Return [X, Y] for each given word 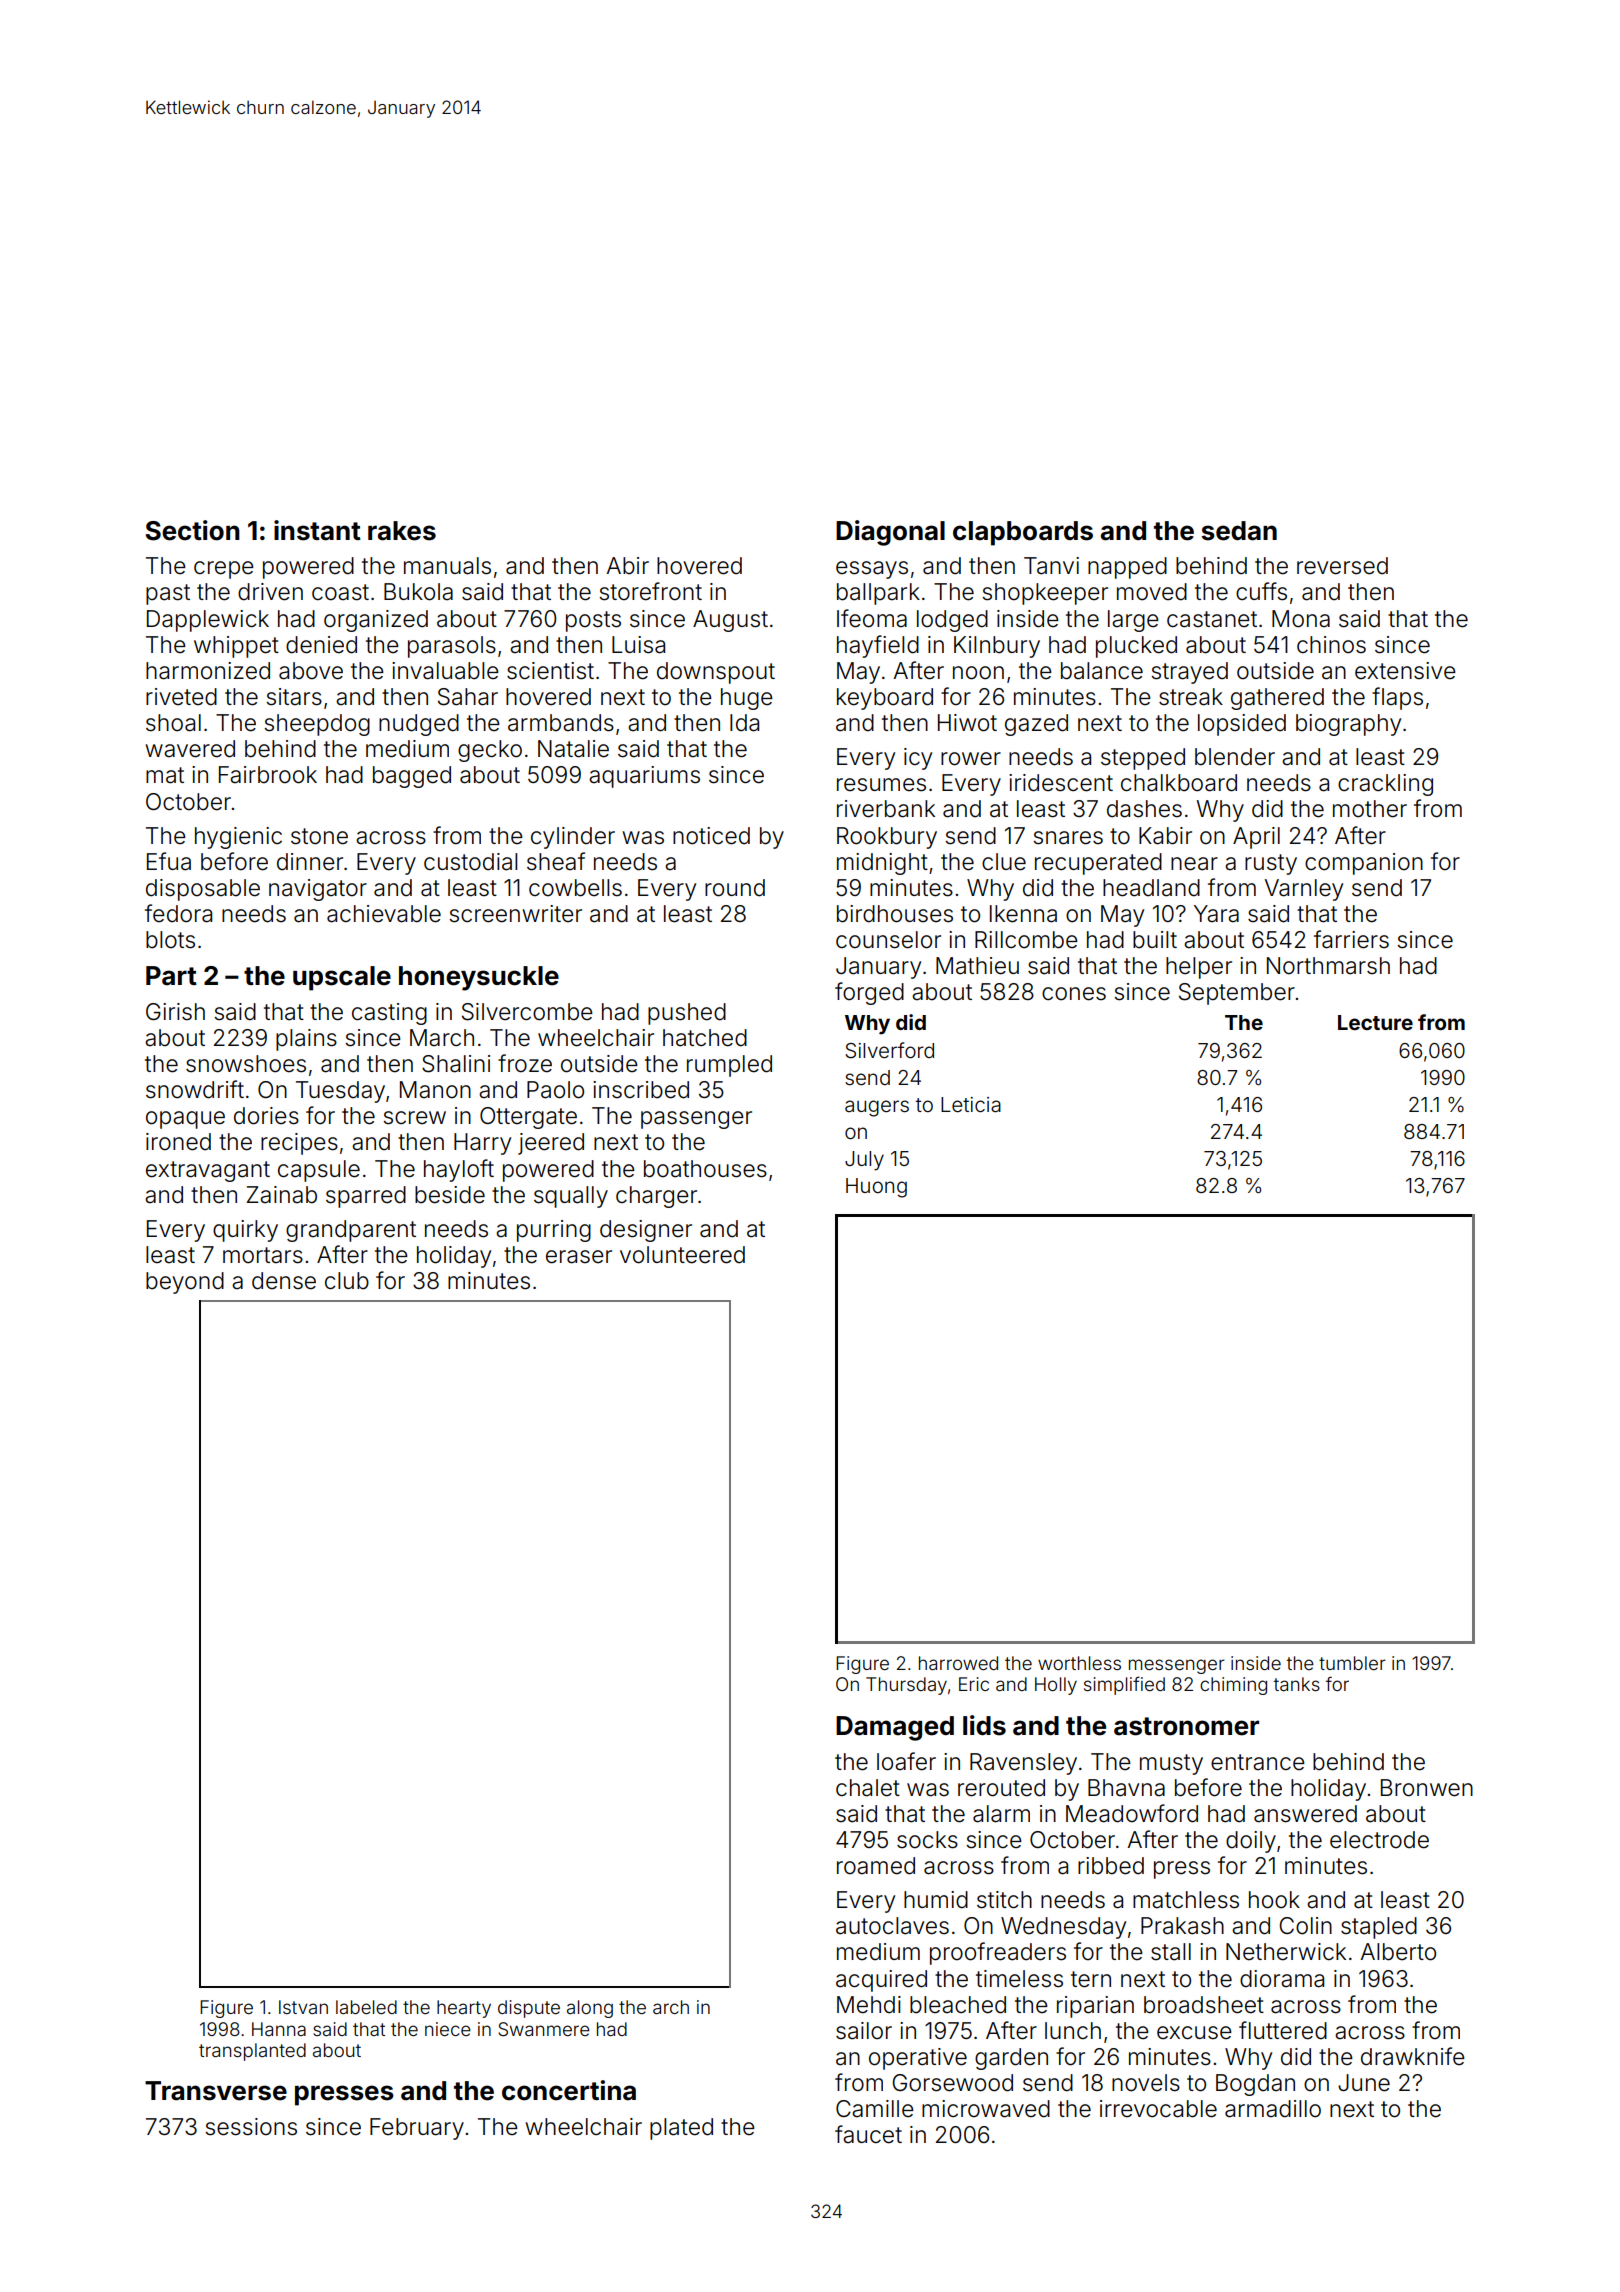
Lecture [1375, 1022]
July [864, 1161]
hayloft [459, 1170]
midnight [882, 864]
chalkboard [1179, 783]
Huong [876, 1188]
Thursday [906, 1686]
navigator [318, 890]
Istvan [303, 2007]
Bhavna [1126, 1788]
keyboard [885, 699]
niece [448, 2029]
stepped [1143, 759]
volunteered [682, 1255]
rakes [402, 531]
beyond [185, 1283]
